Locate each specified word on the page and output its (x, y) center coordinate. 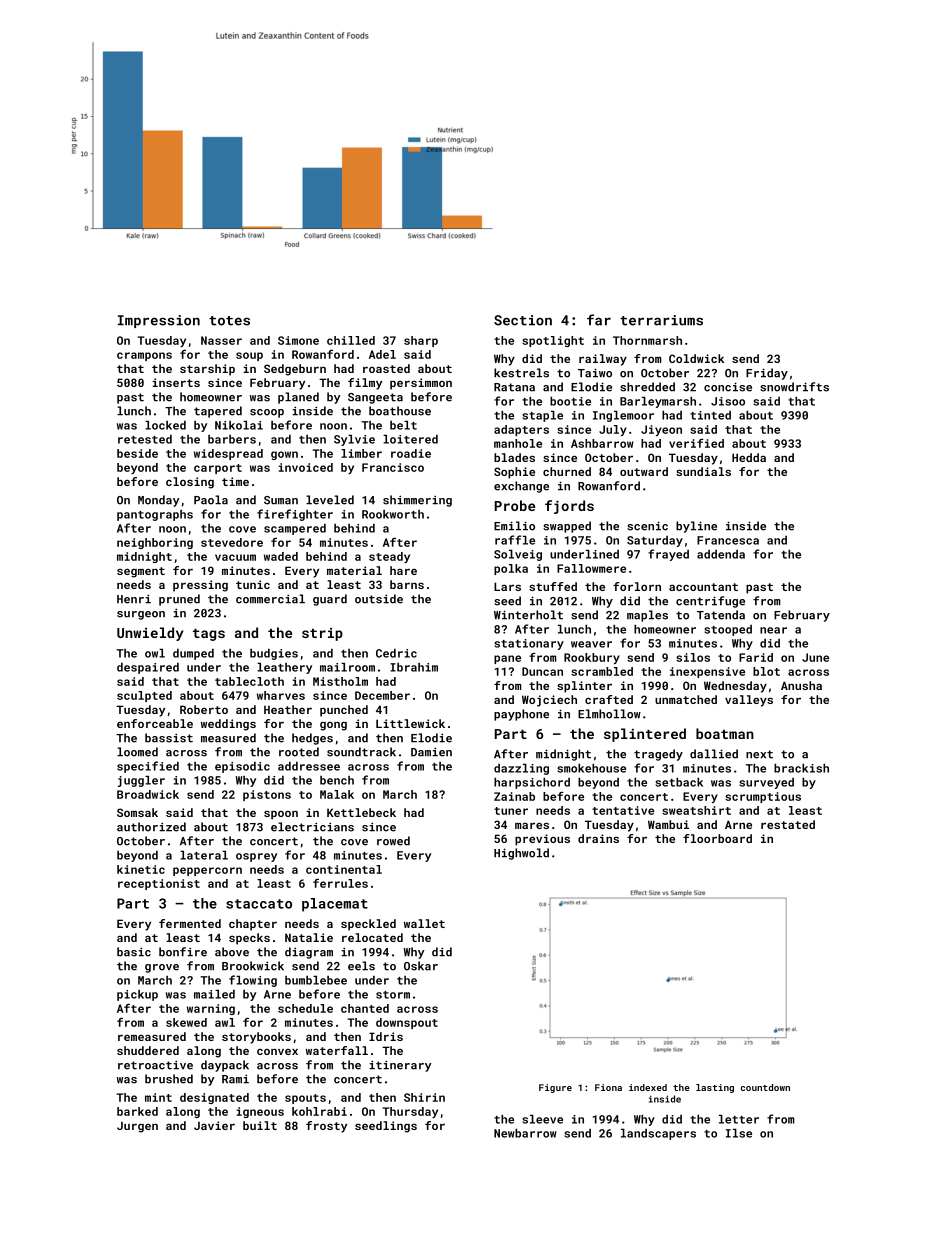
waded (281, 556)
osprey (256, 857)
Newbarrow (525, 1133)
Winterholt (528, 615)
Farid (756, 657)
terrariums (661, 320)
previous (542, 840)
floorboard (717, 838)
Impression (159, 321)
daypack (225, 1066)
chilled (351, 340)
